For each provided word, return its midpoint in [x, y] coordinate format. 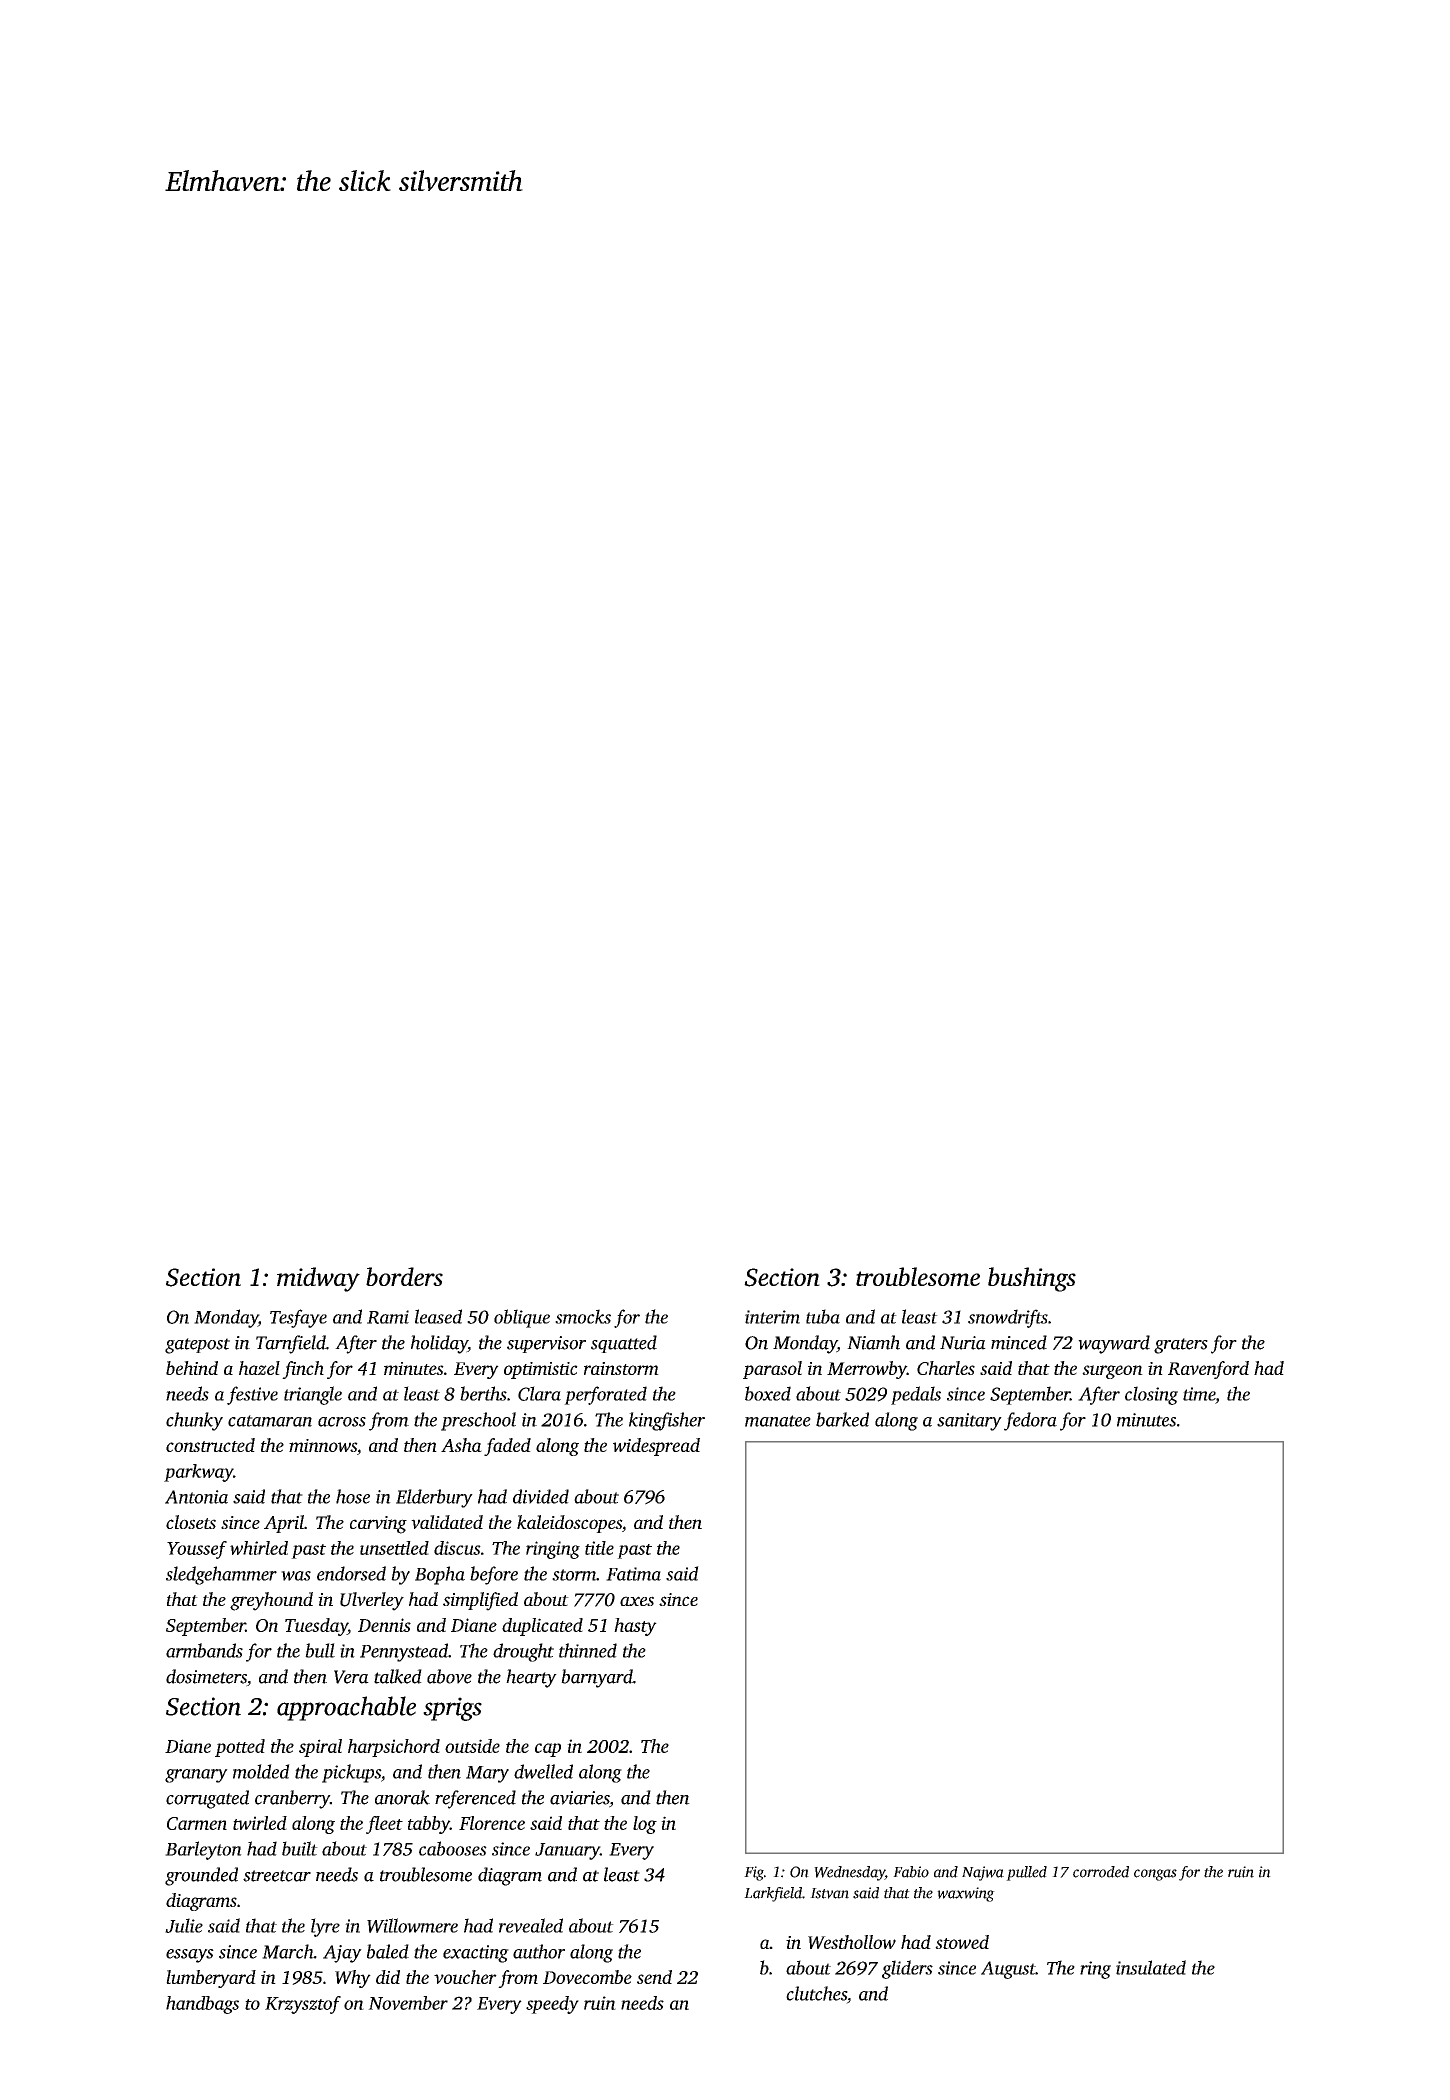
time [1199, 1394]
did [388, 1977]
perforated [605, 1395]
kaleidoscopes [569, 1524]
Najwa [983, 1873]
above [449, 1676]
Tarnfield [291, 1344]
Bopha [440, 1575]
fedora [1030, 1421]
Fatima [633, 1574]
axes [637, 1601]
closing [1151, 1395]
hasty [635, 1627]
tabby [429, 1825]
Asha [461, 1445]
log [645, 1825]
